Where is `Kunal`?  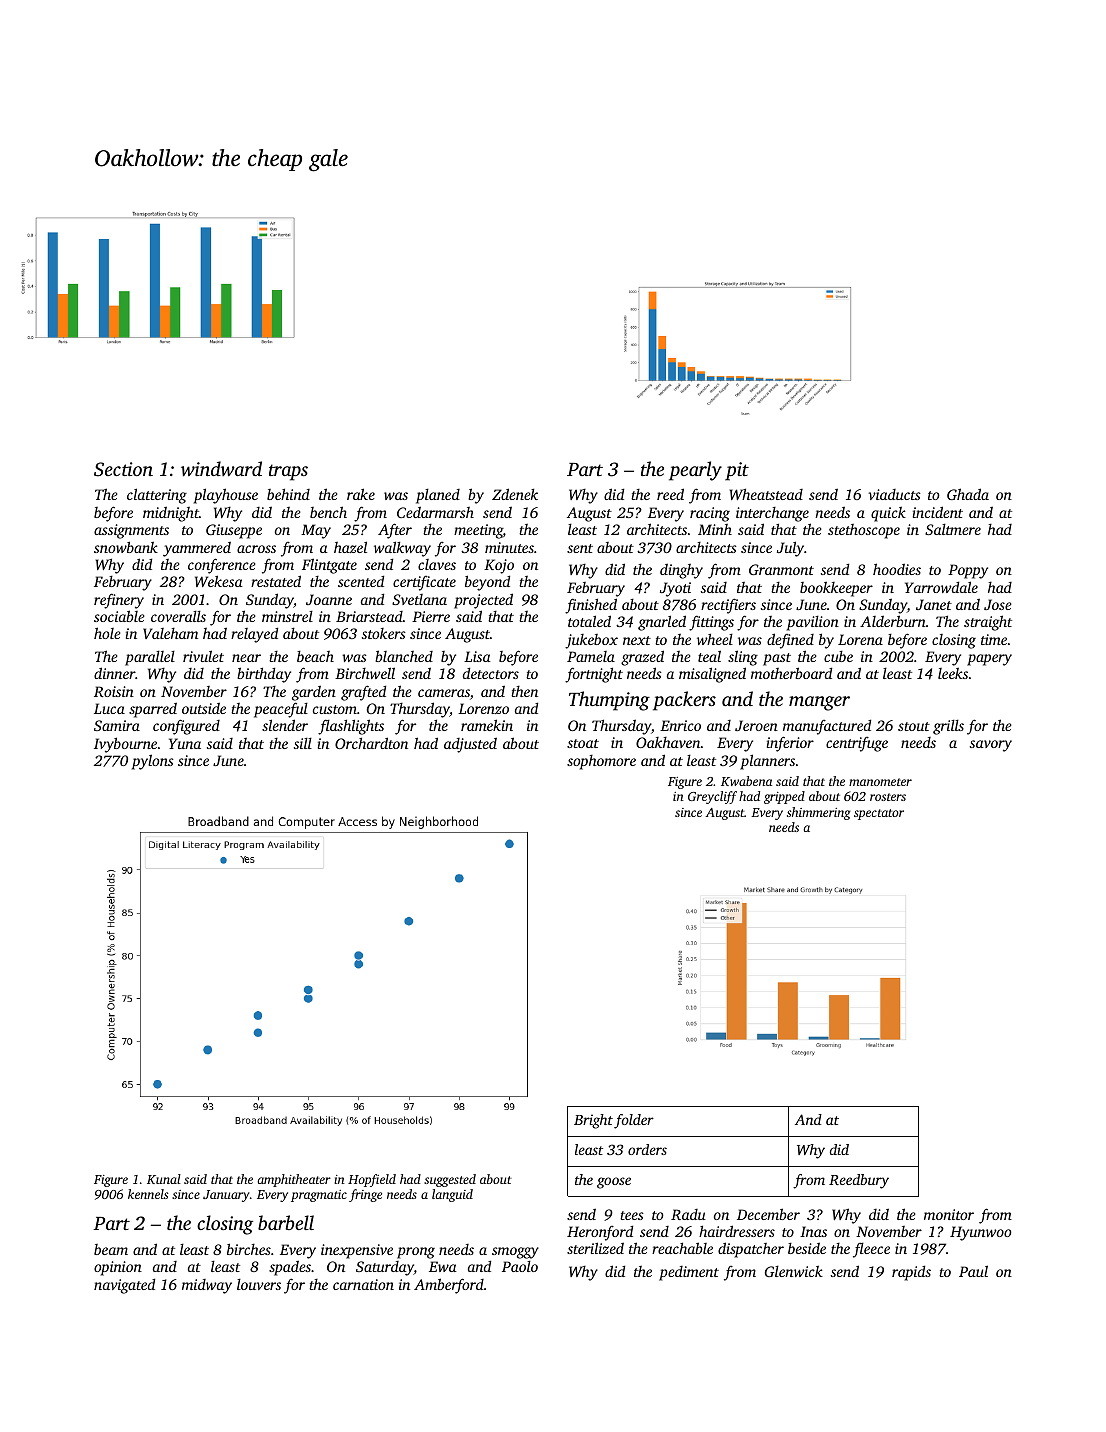
Kunal is located at coordinates (164, 1179).
